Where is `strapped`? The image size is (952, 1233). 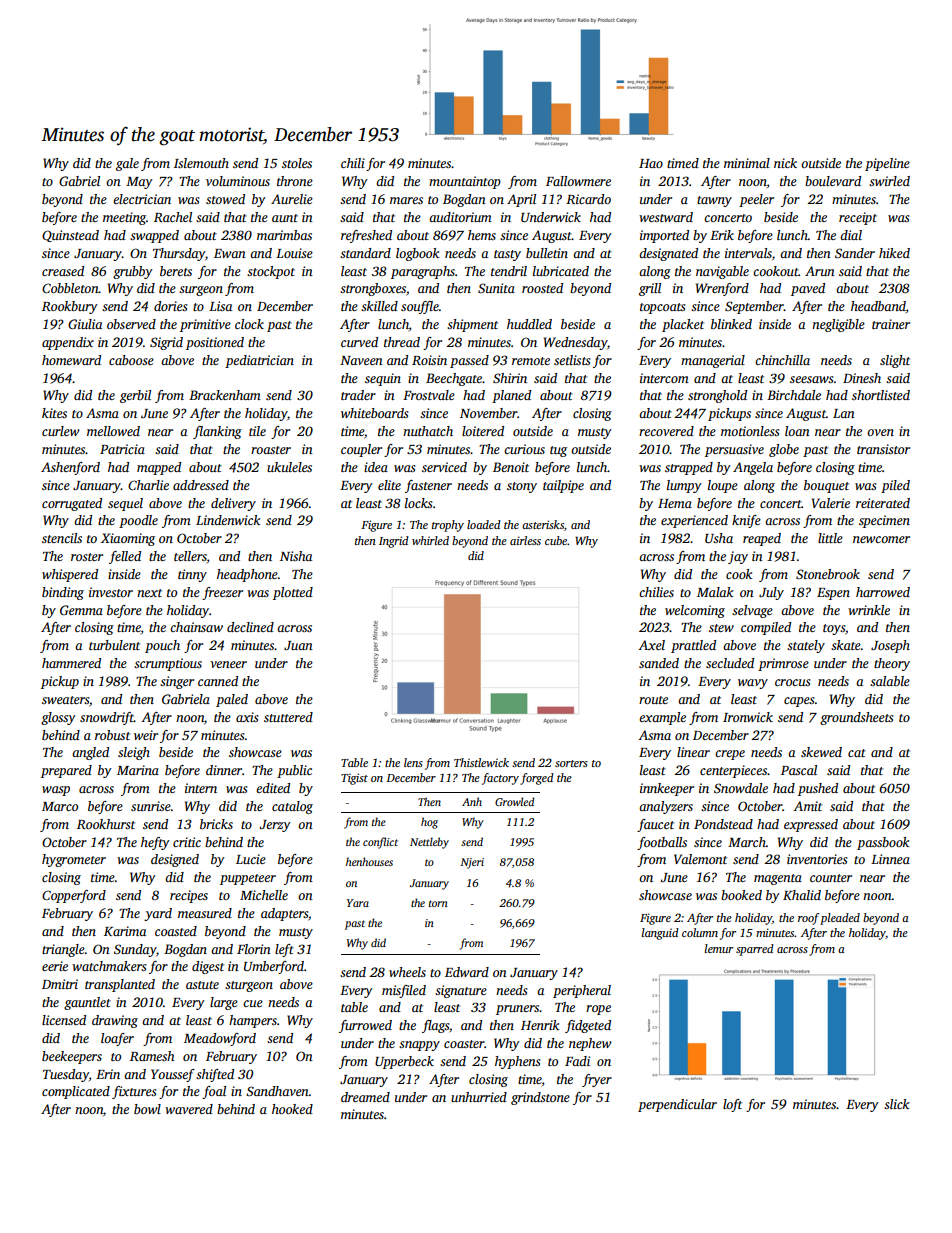 strapped is located at coordinates (689, 468).
